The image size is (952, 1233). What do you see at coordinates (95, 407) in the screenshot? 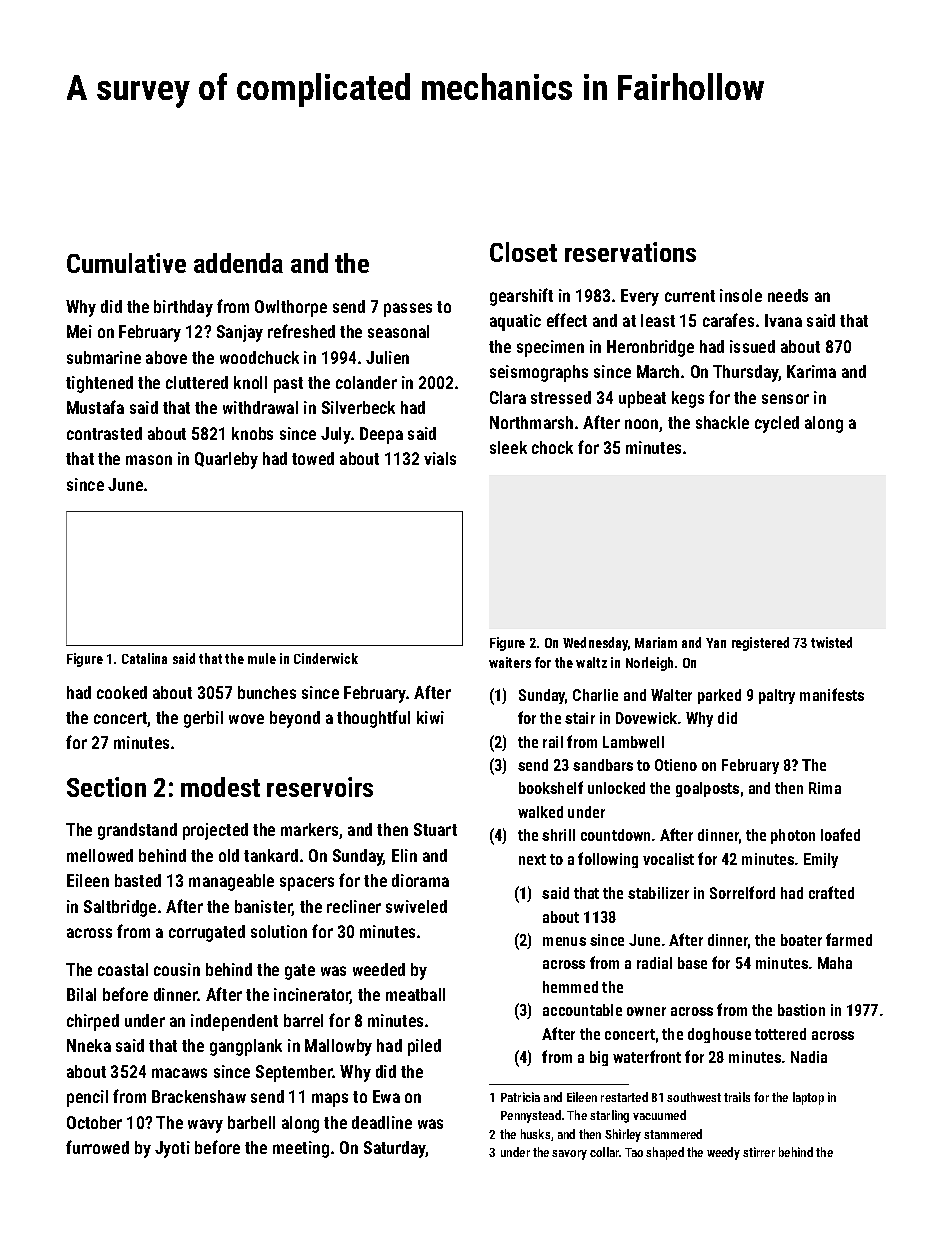
I see `Mustafa` at bounding box center [95, 407].
